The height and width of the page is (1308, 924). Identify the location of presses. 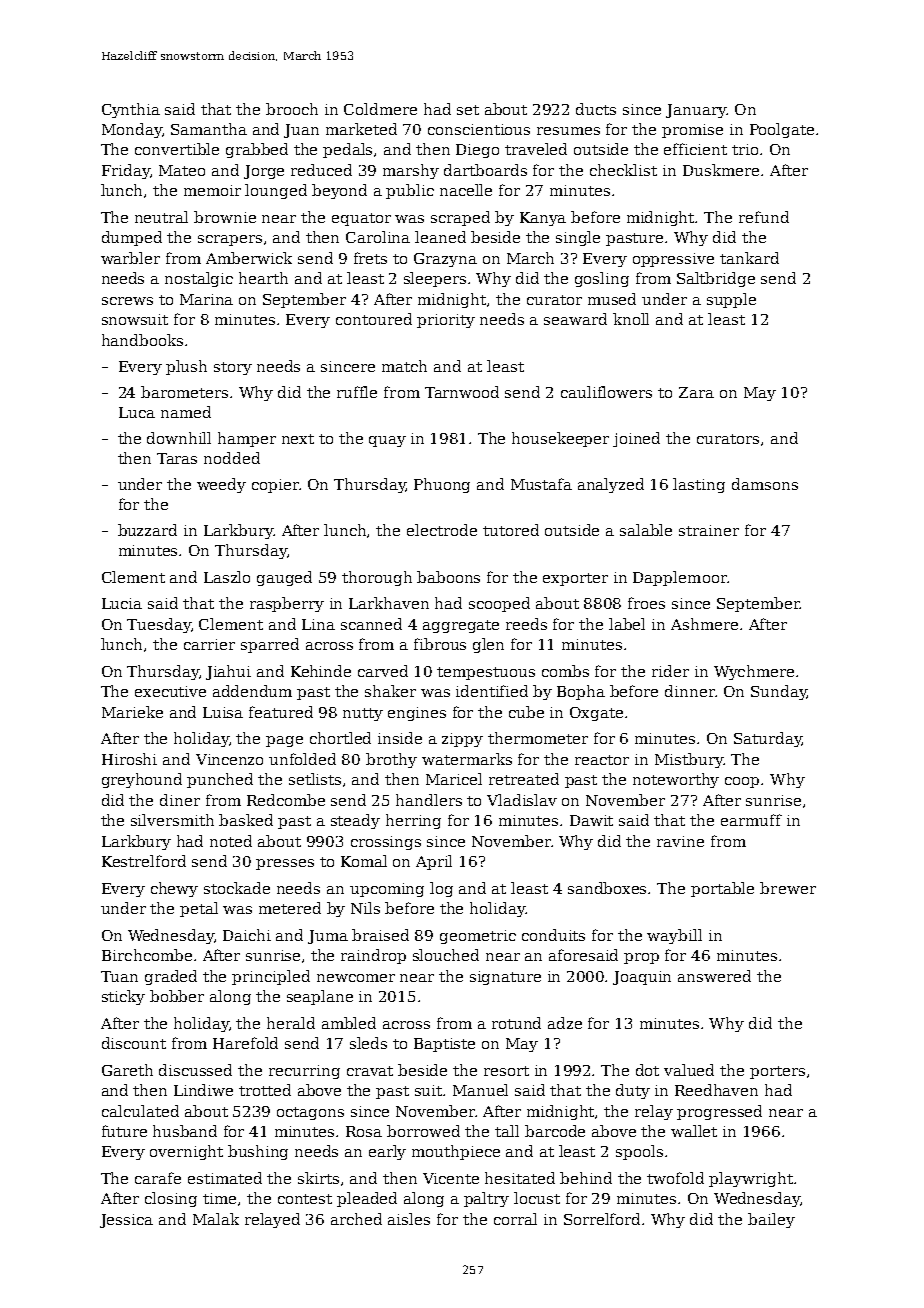
(285, 864).
